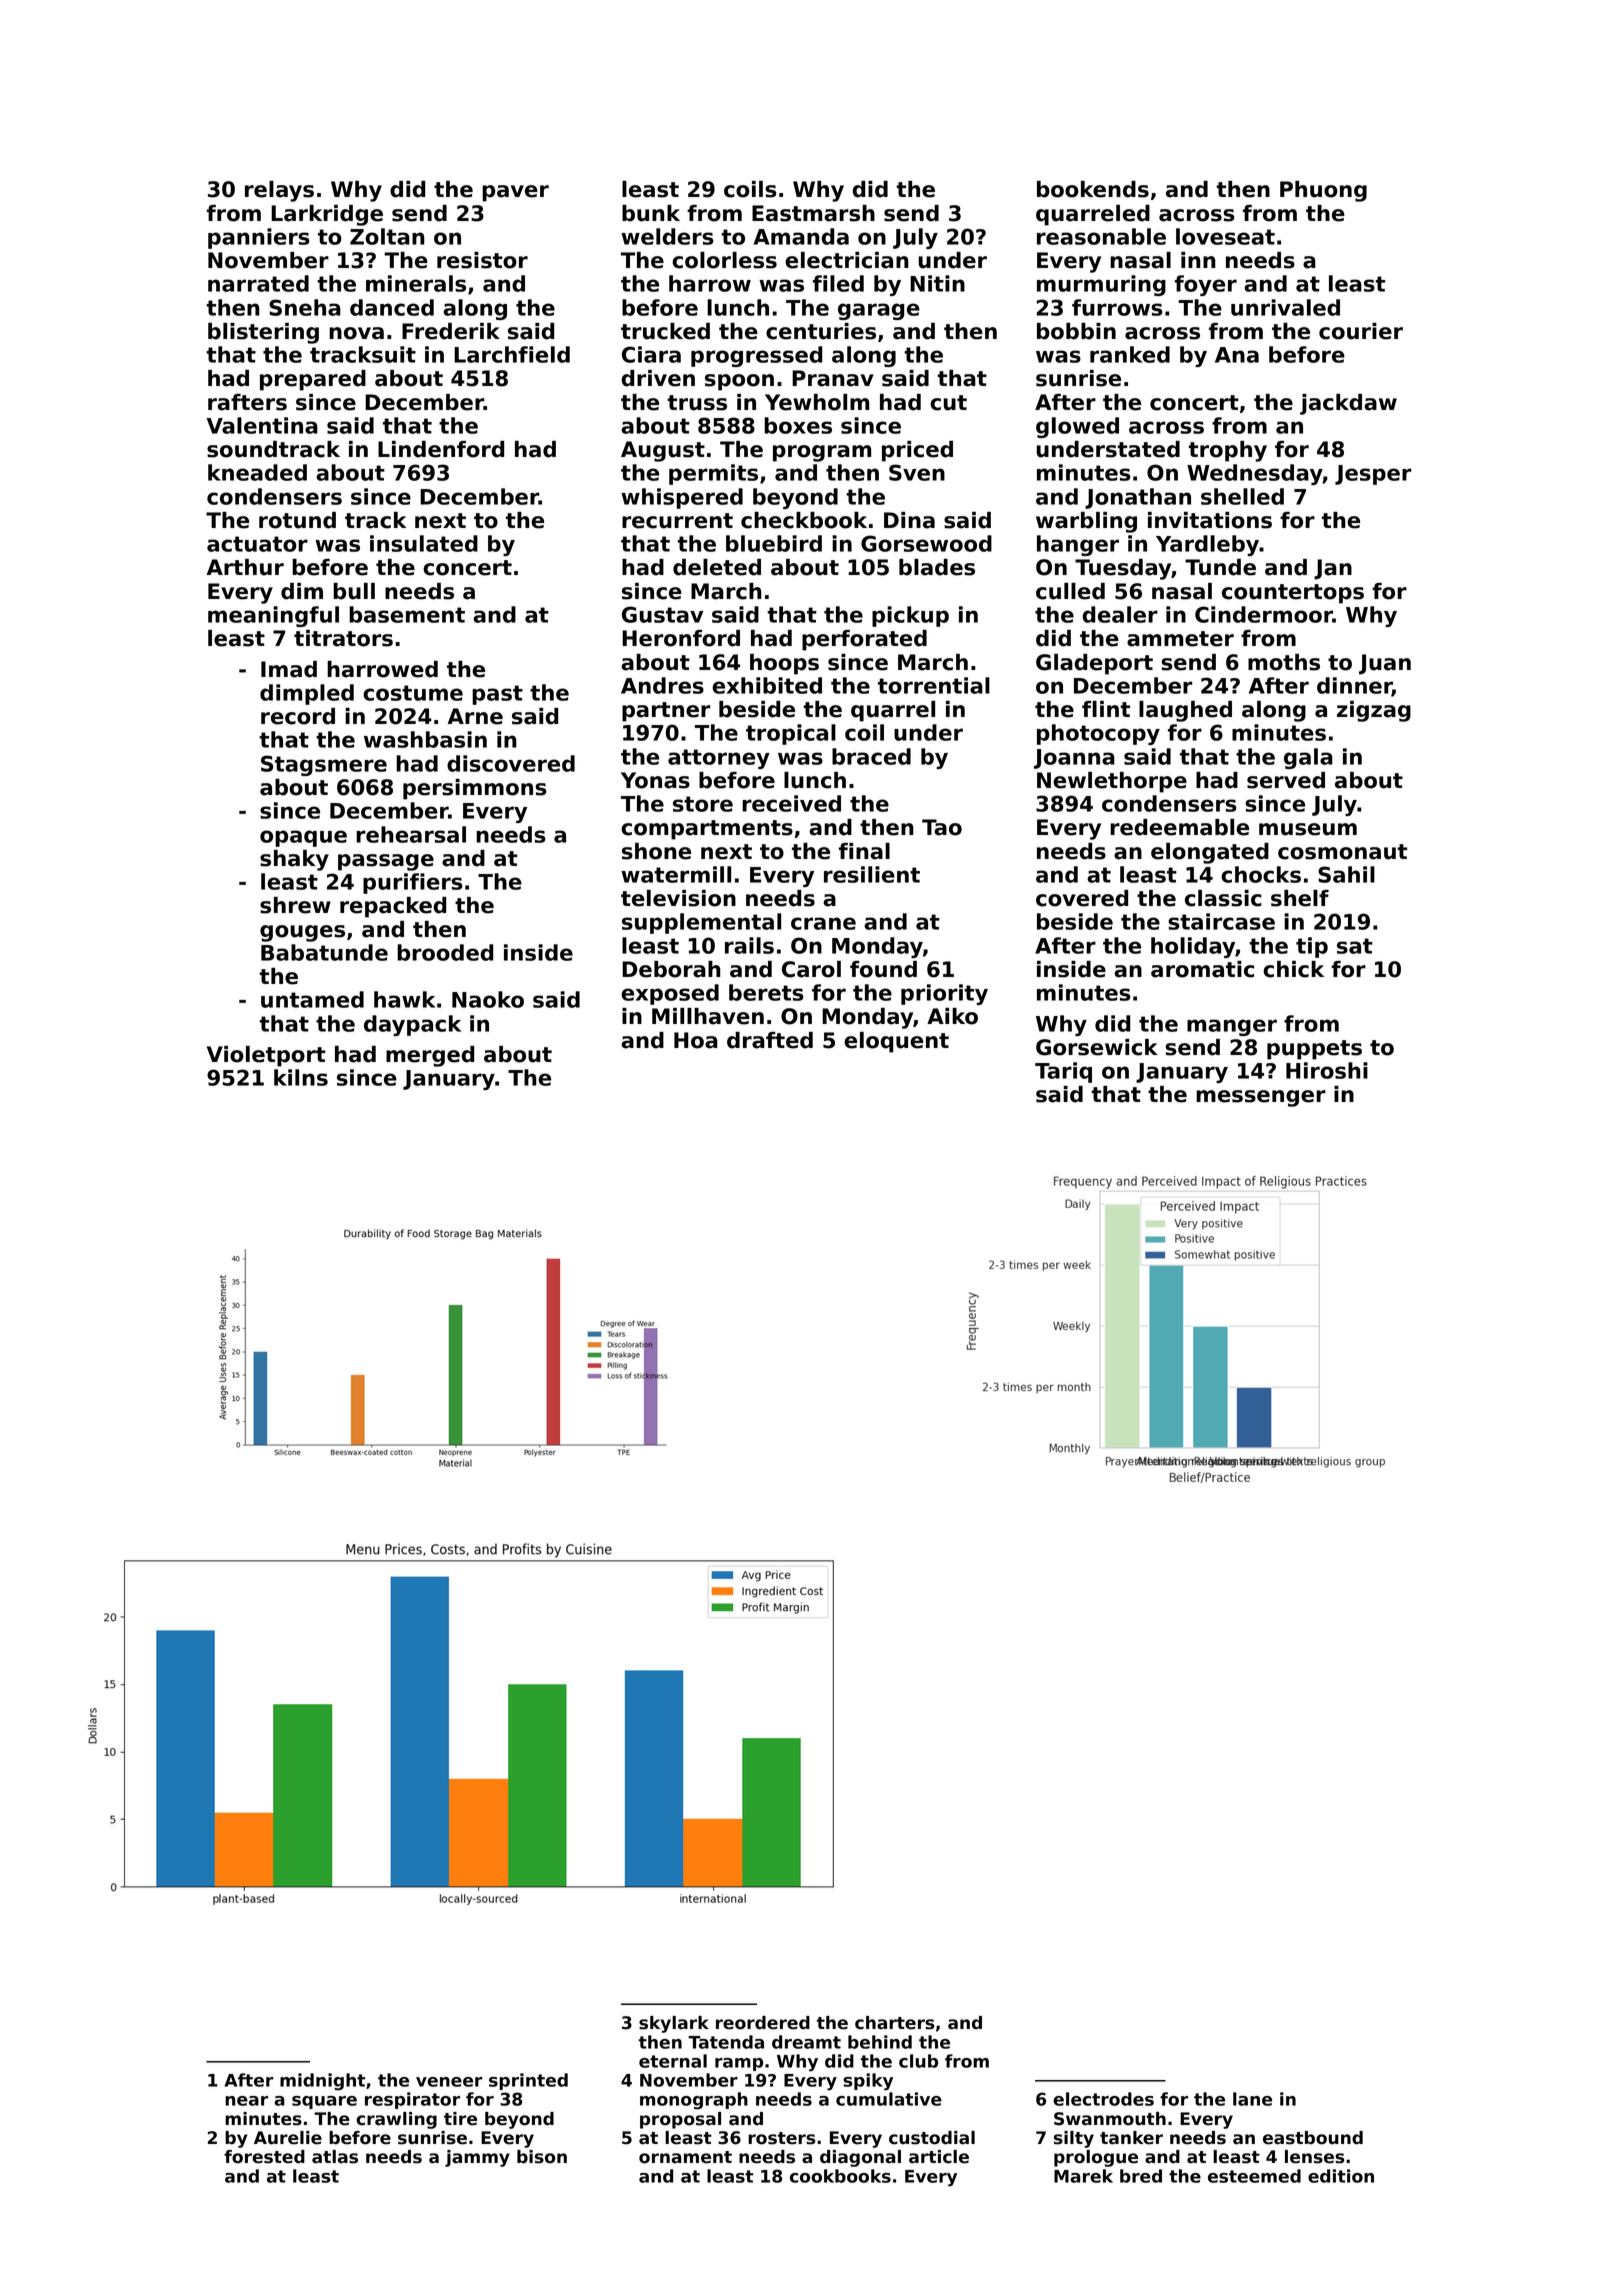 This document has height=2292, width=1620. Describe the element at coordinates (1083, 2176) in the document. I see `Marek` at that location.
